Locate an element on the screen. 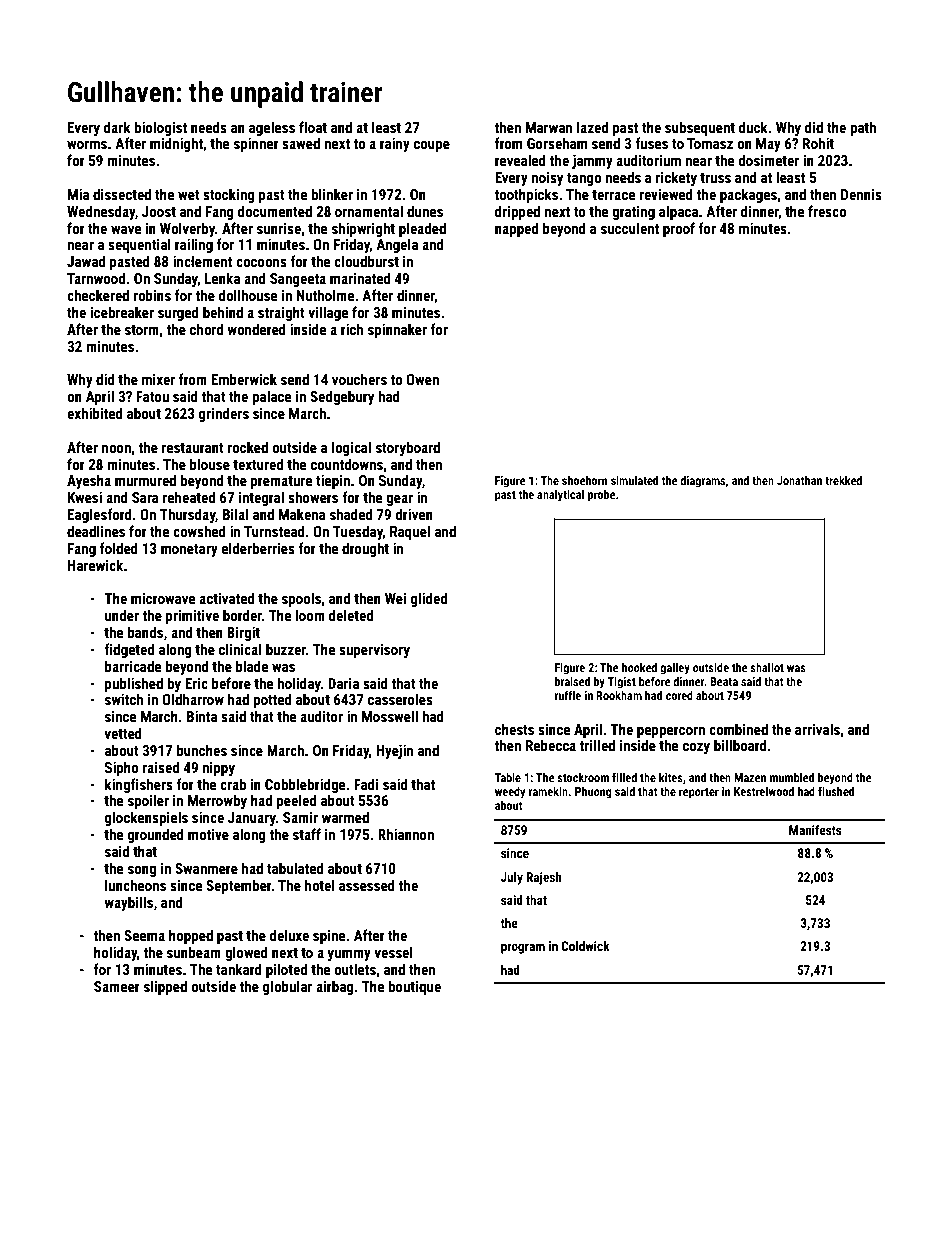 This screenshot has width=952, height=1233. July is located at coordinates (512, 878).
